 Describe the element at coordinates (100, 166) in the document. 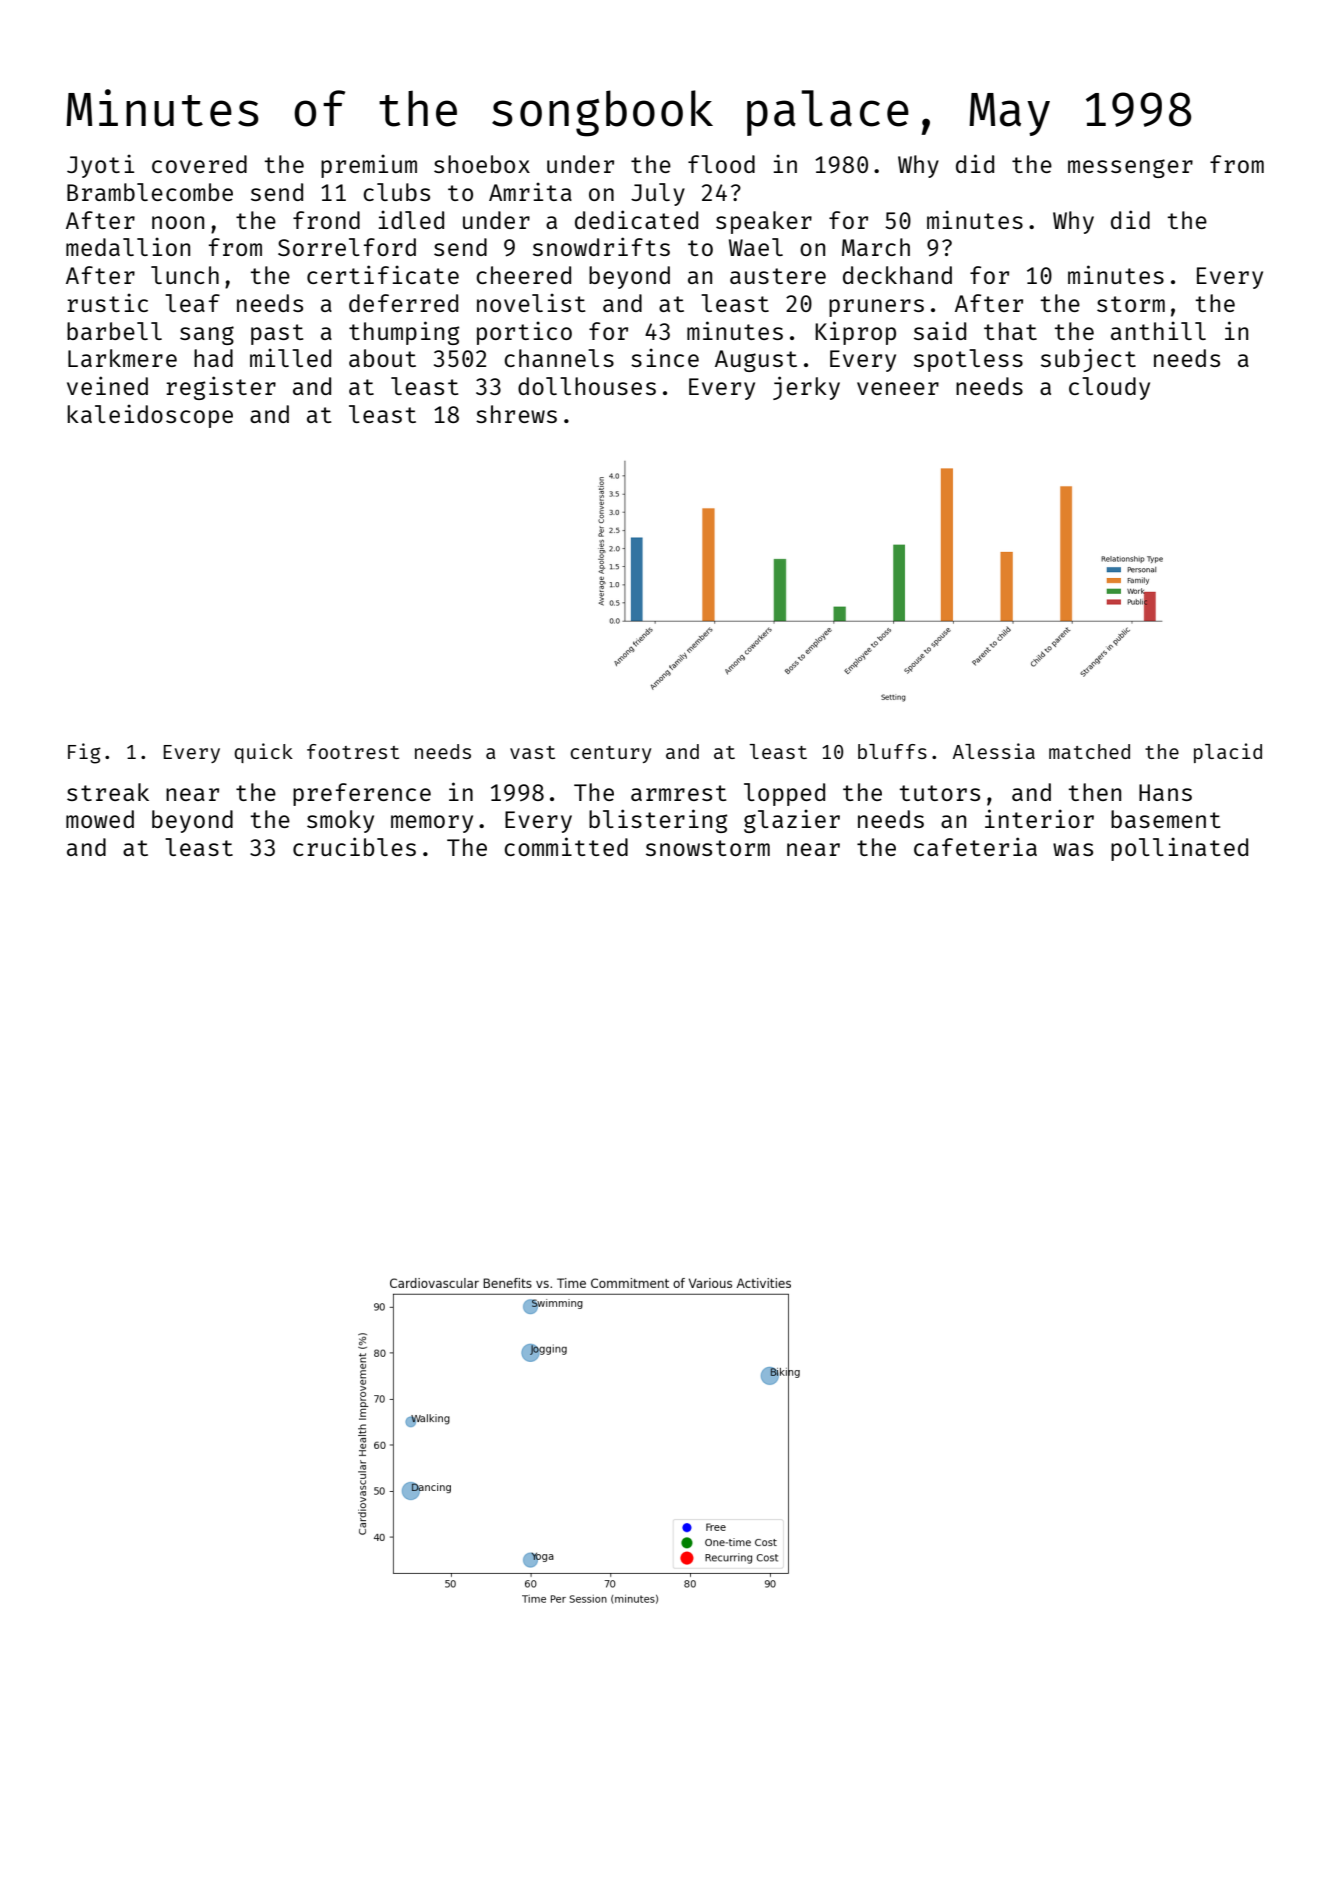

I see `Jyoti` at that location.
